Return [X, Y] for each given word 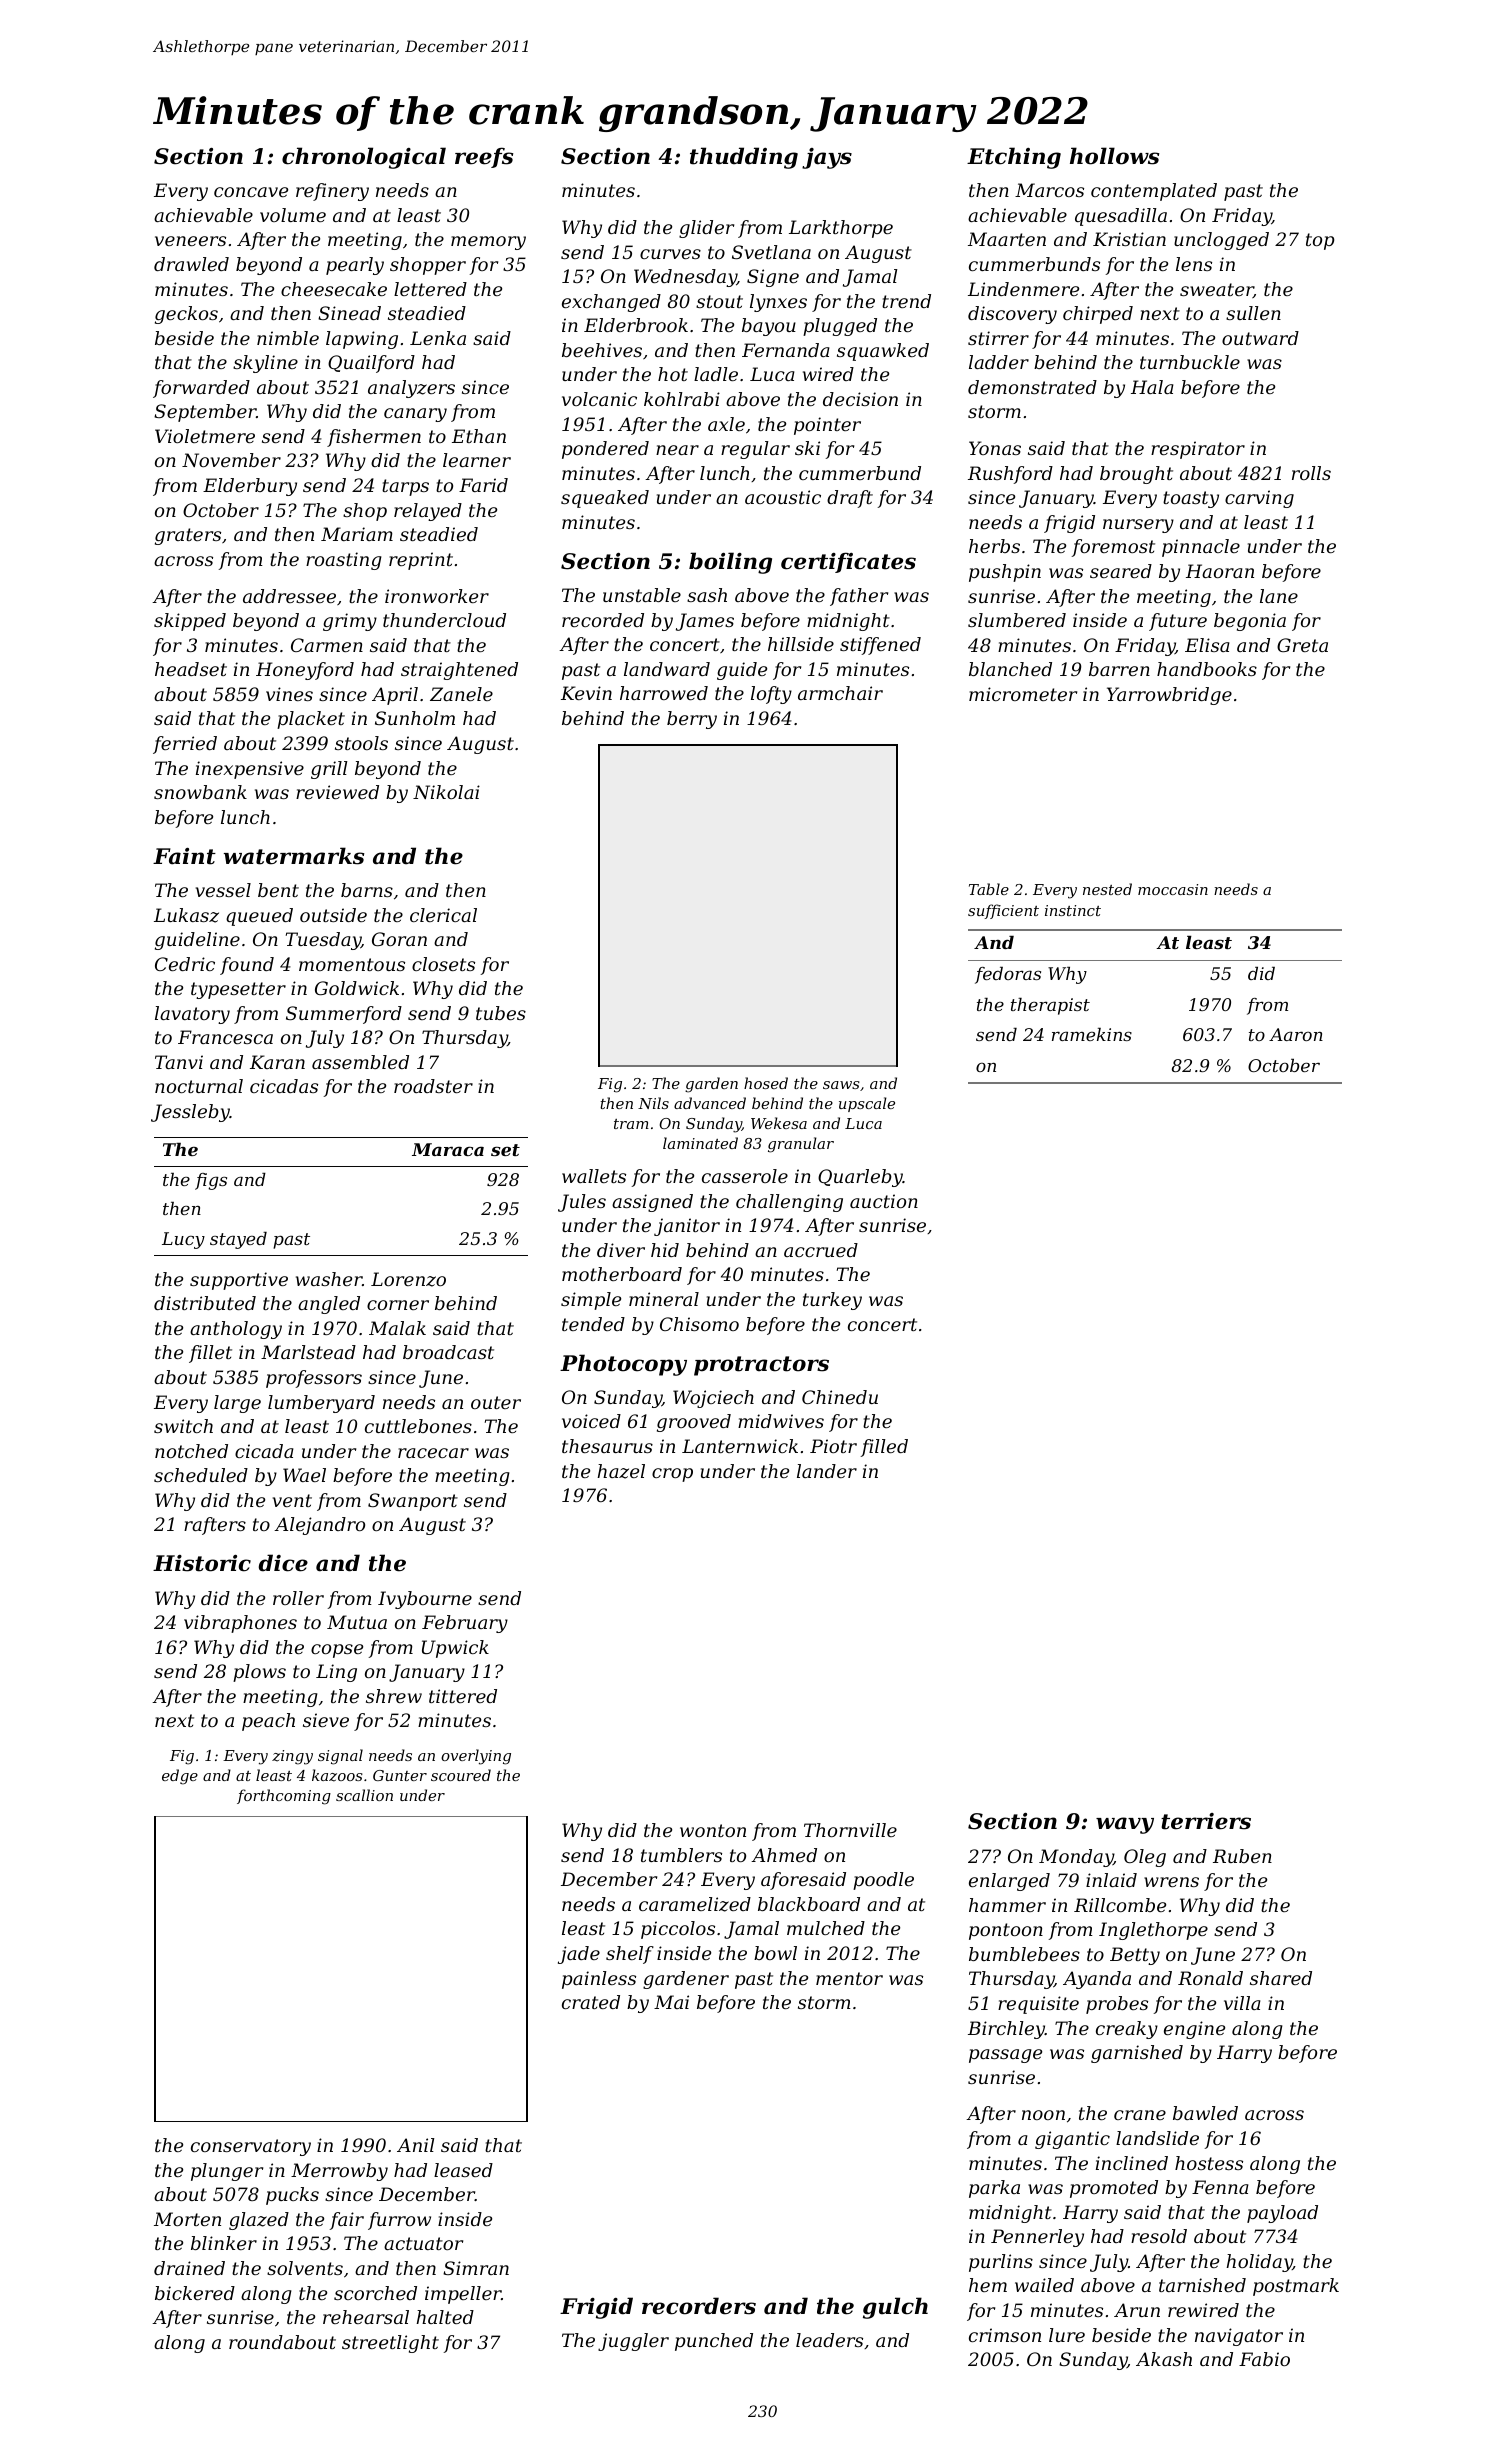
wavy [1125, 1825]
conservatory [251, 2147]
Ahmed [784, 1855]
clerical [443, 915]
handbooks [1207, 669]
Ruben [1242, 1856]
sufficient [1003, 911]
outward [1260, 338]
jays [827, 158]
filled [884, 1448]
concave [251, 192]
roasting [344, 561]
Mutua [357, 1622]
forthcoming [284, 1797]
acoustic [783, 497]
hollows [1114, 156]
